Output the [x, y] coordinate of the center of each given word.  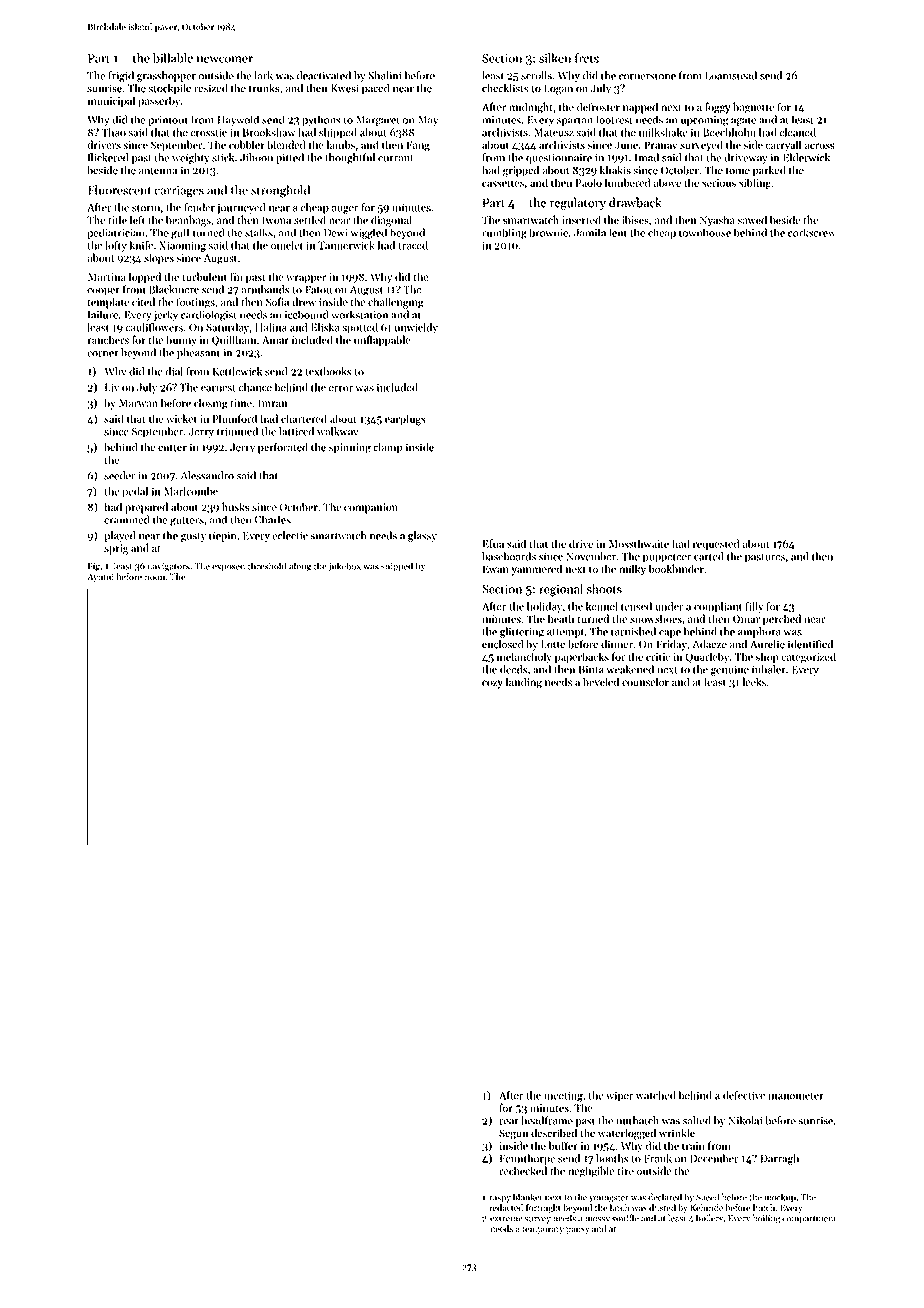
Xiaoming [182, 246]
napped [640, 108]
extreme [506, 1219]
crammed [126, 519]
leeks [754, 681]
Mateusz [554, 132]
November [591, 556]
